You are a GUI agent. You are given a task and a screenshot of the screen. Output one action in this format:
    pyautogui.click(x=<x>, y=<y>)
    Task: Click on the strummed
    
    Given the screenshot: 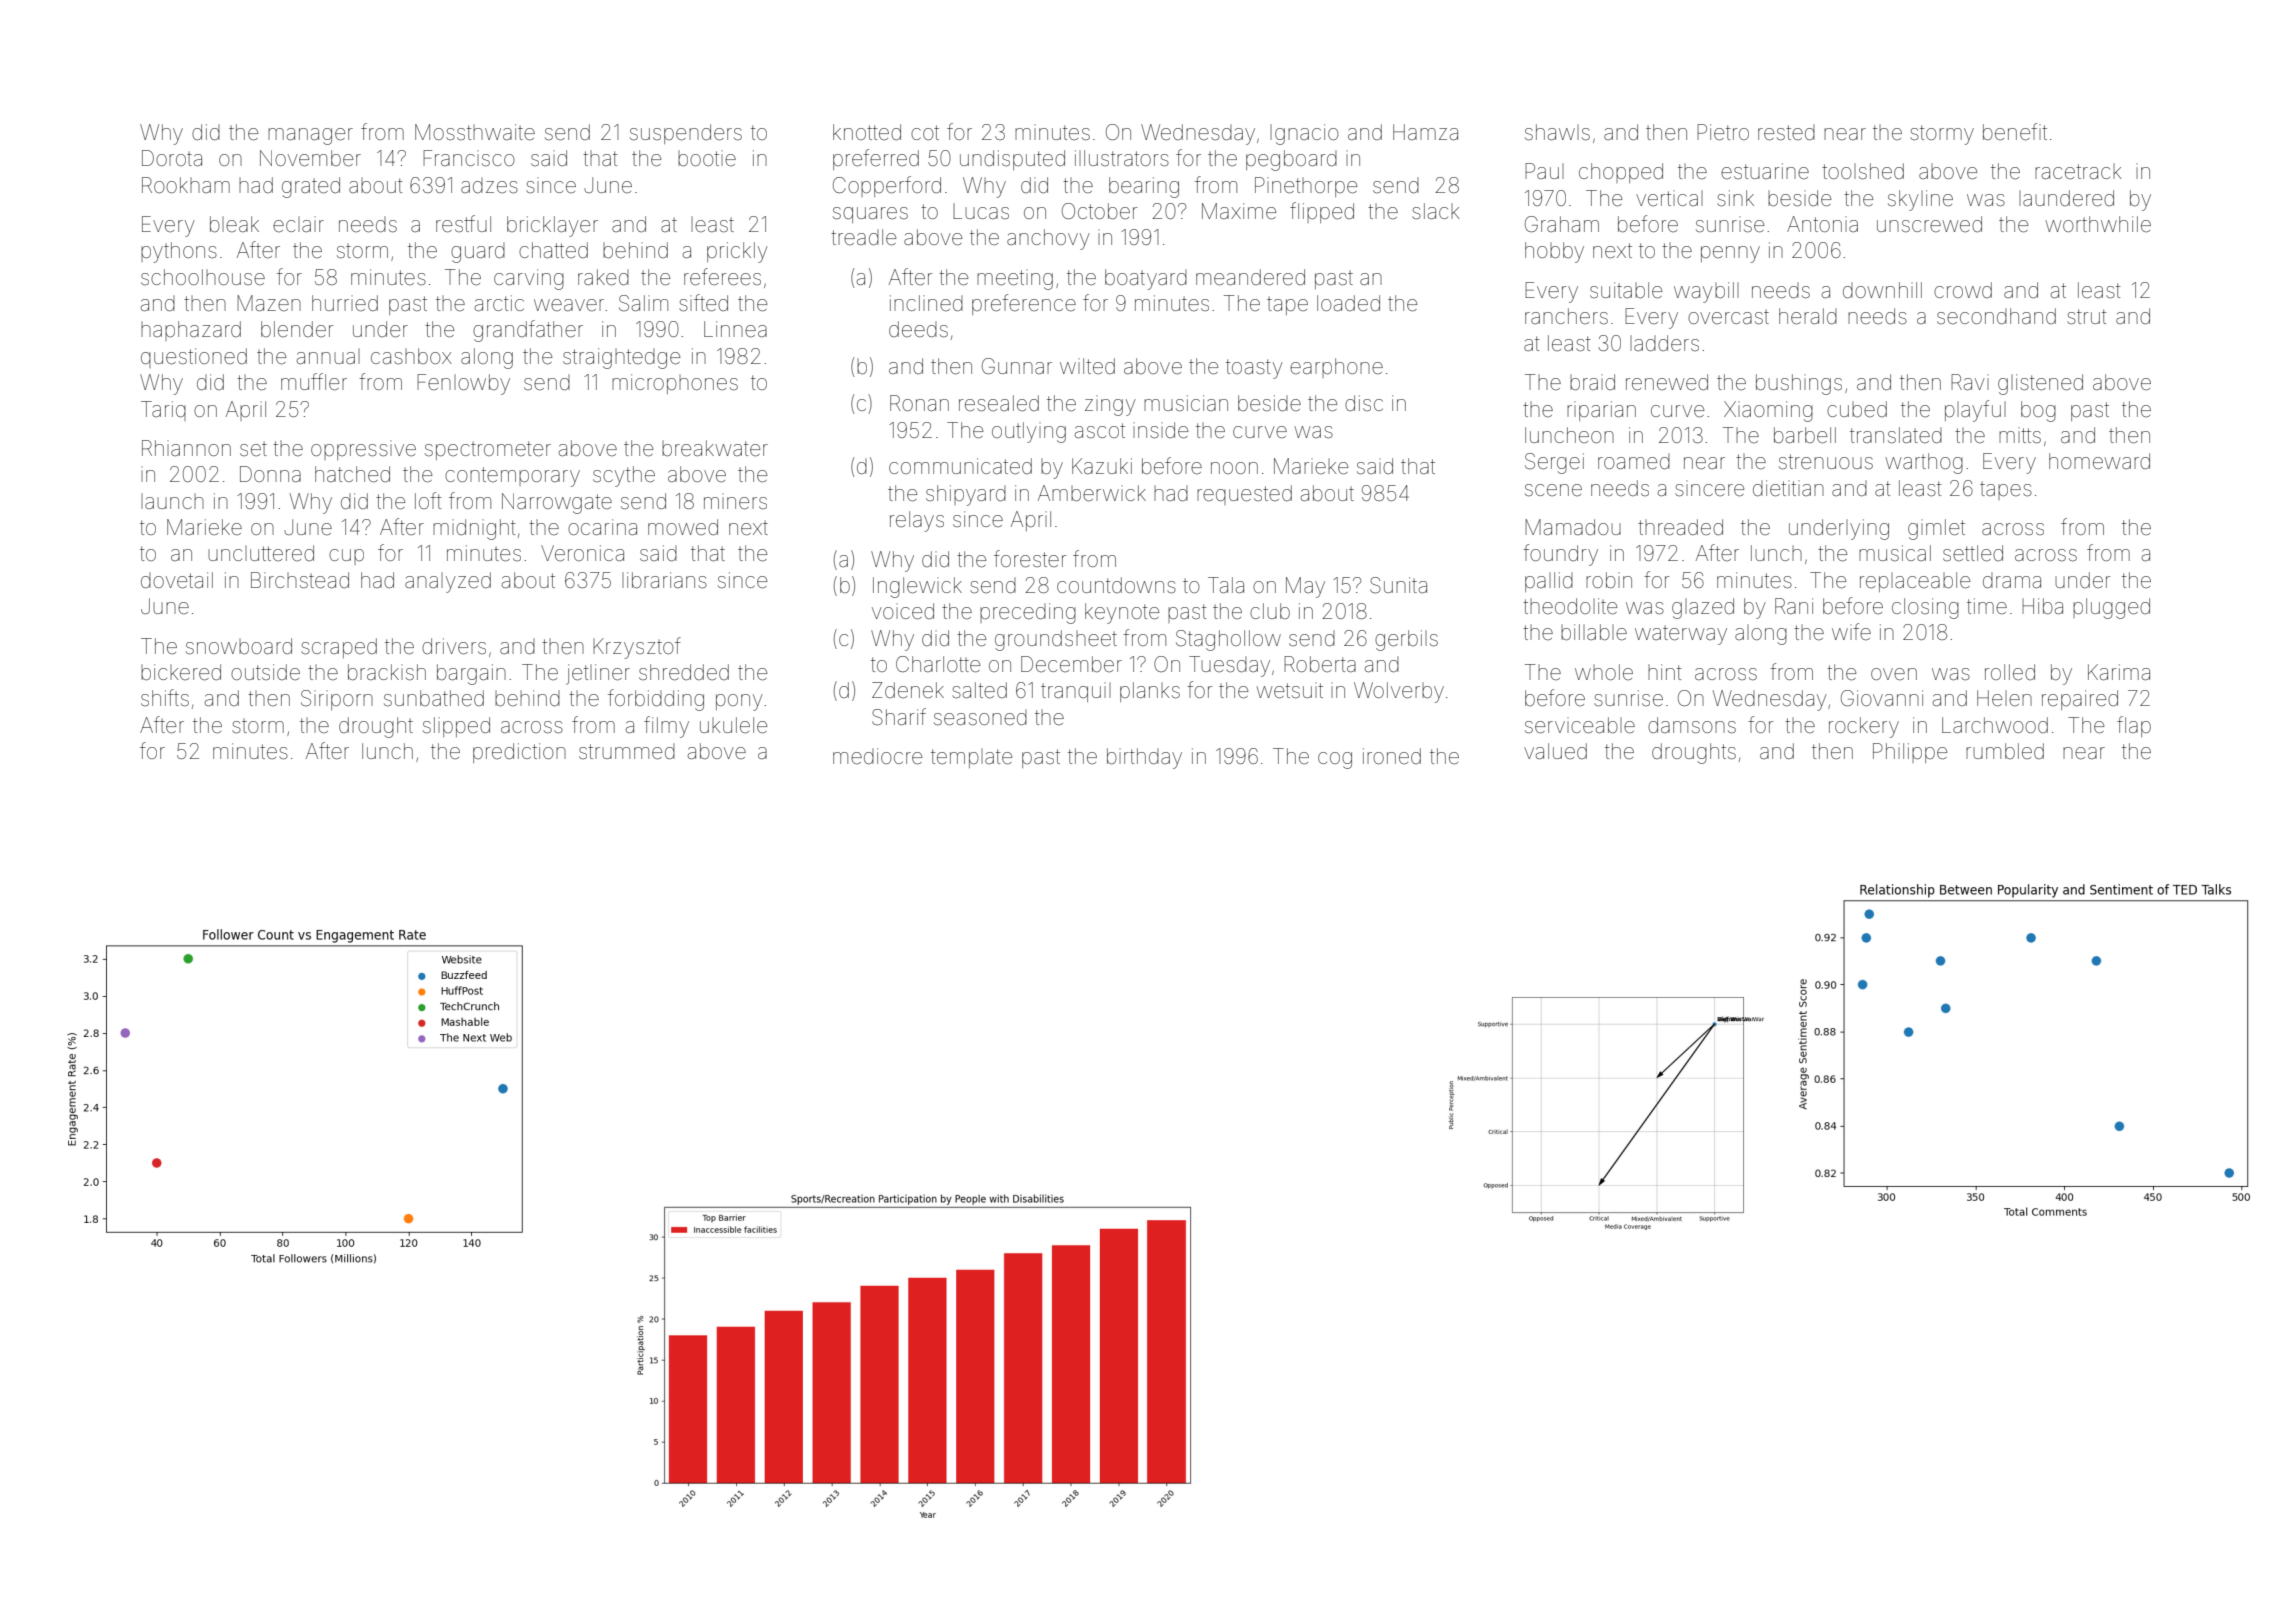 What is the action you would take?
    pyautogui.click(x=627, y=752)
